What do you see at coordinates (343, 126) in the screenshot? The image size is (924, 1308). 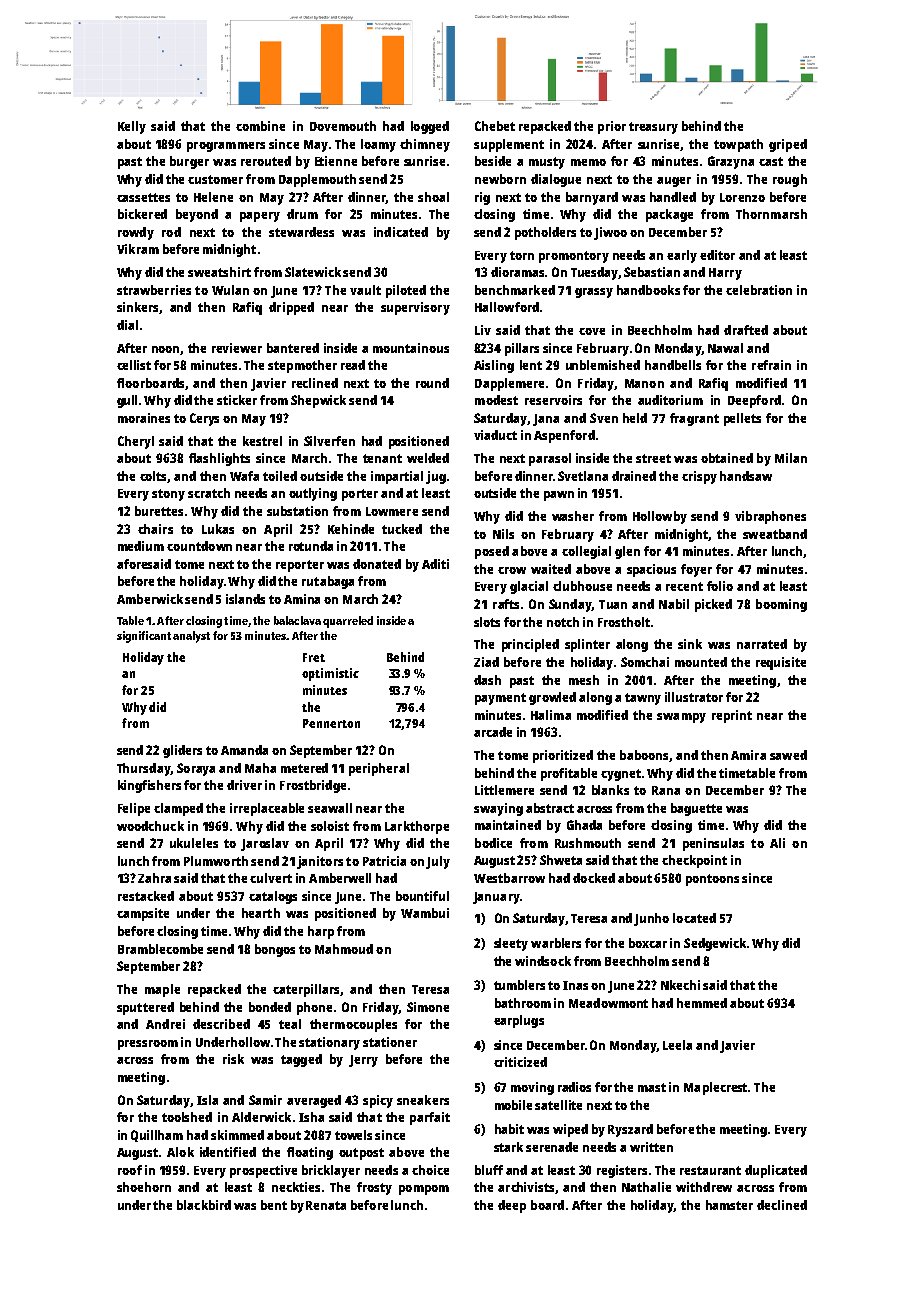 I see `Dovemouth` at bounding box center [343, 126].
